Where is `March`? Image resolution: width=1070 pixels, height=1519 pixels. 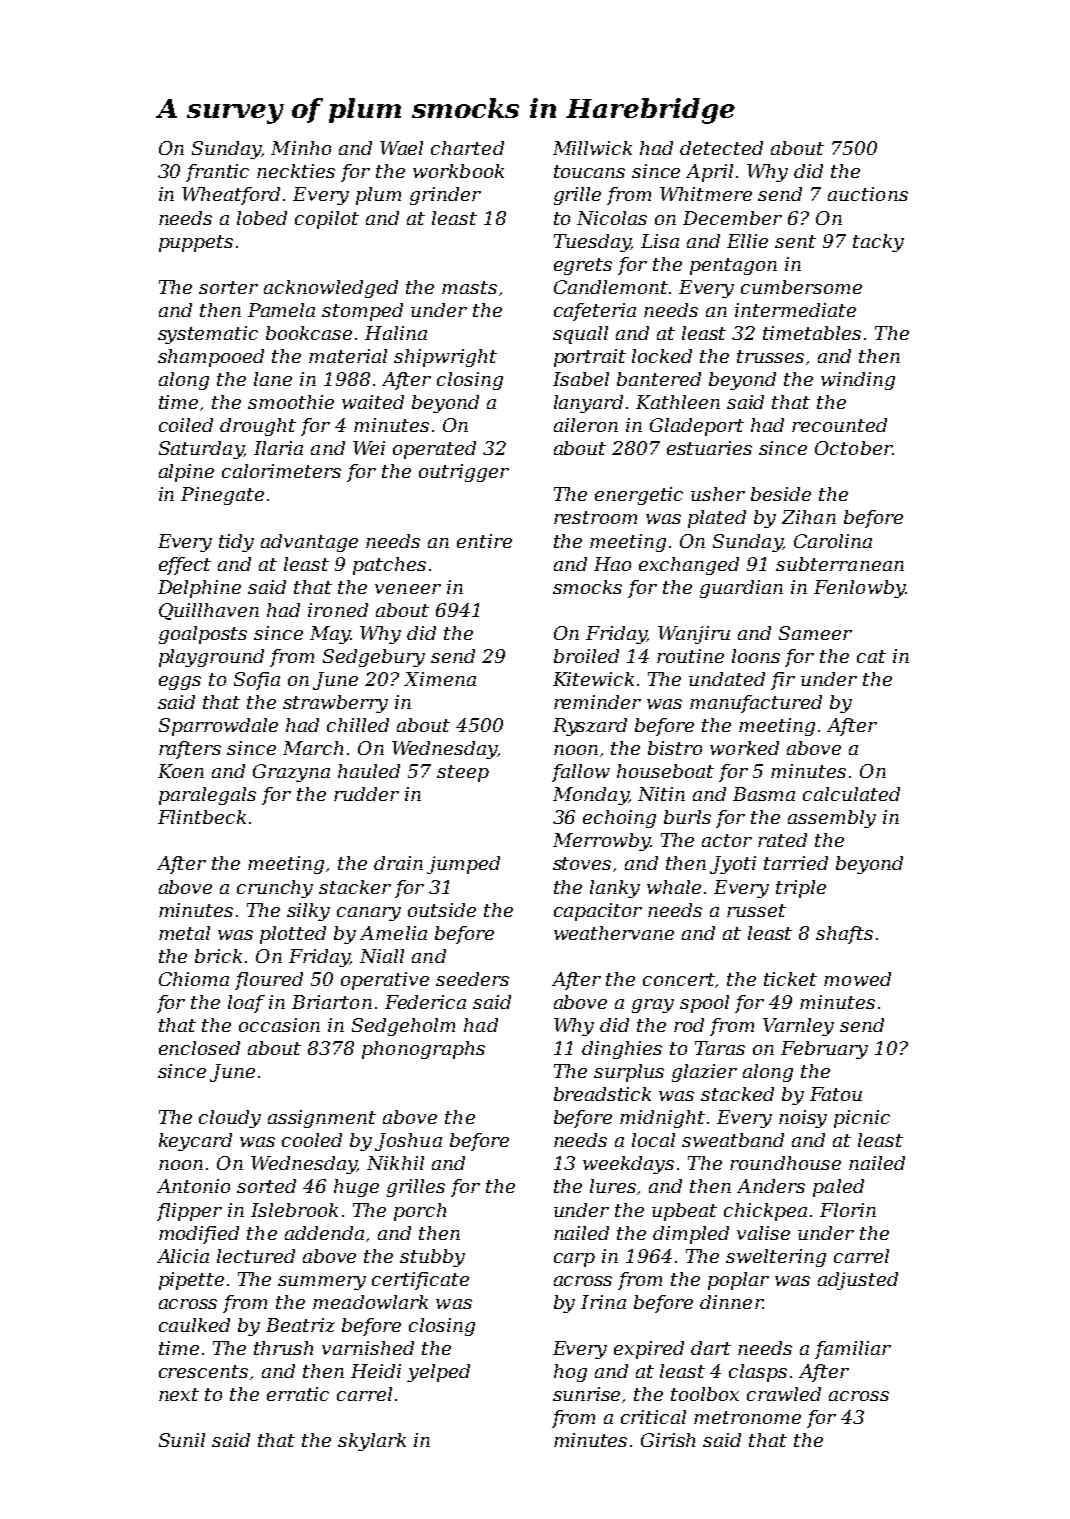
March is located at coordinates (313, 748).
